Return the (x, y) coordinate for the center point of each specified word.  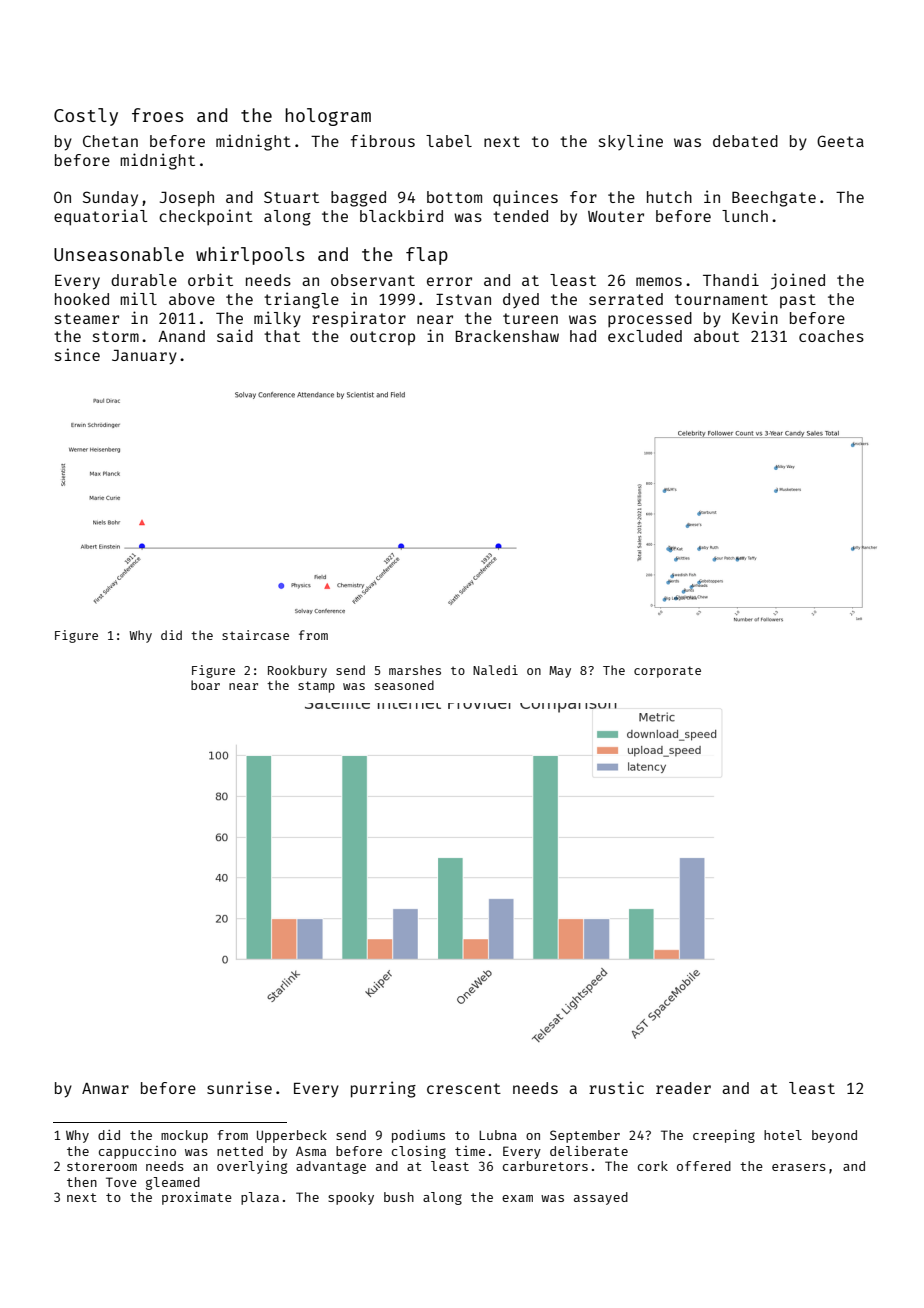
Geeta (840, 141)
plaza (260, 1198)
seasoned (404, 685)
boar (205, 685)
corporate (667, 672)
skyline (631, 142)
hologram (328, 117)
